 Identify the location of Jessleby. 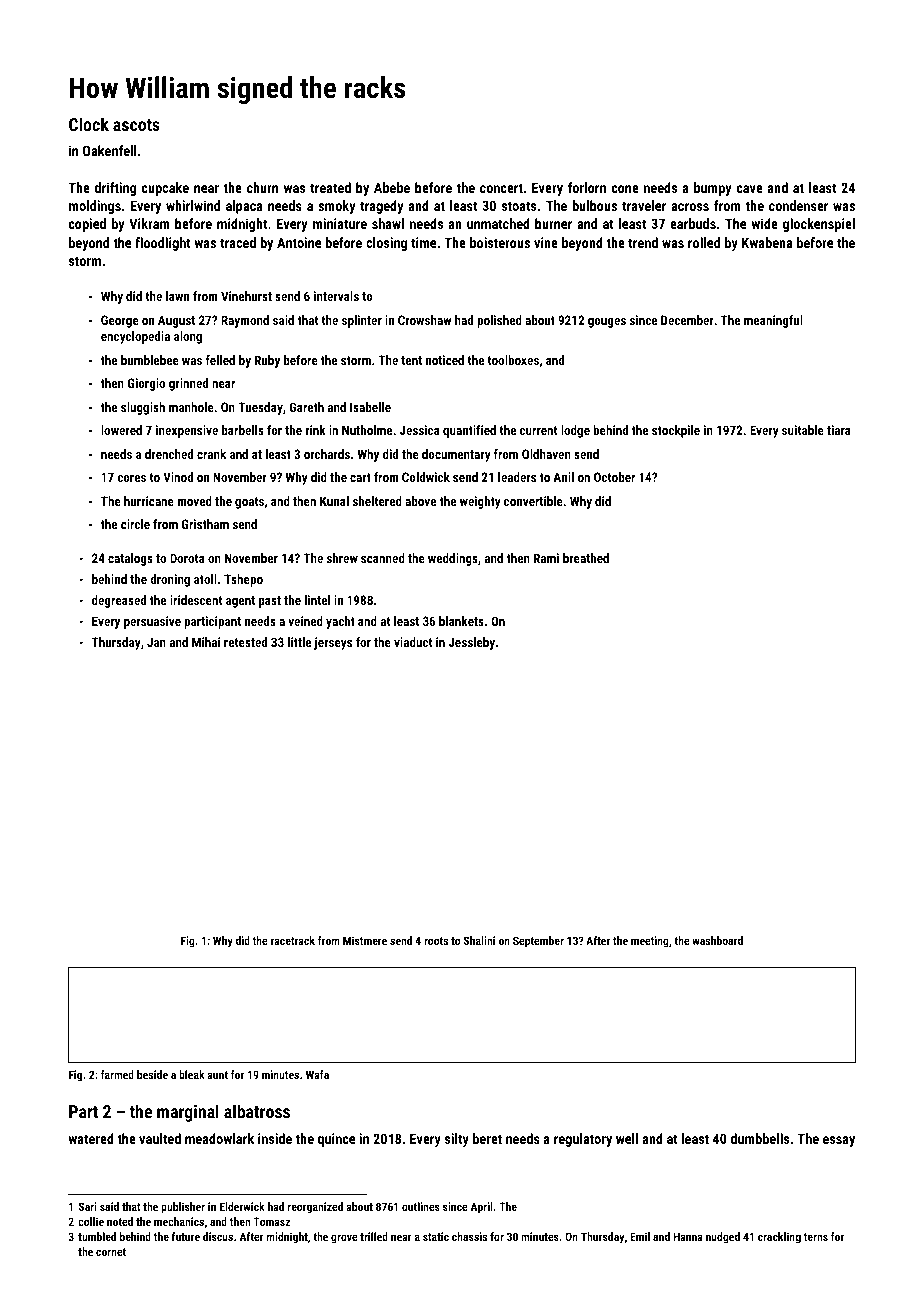
(472, 643).
